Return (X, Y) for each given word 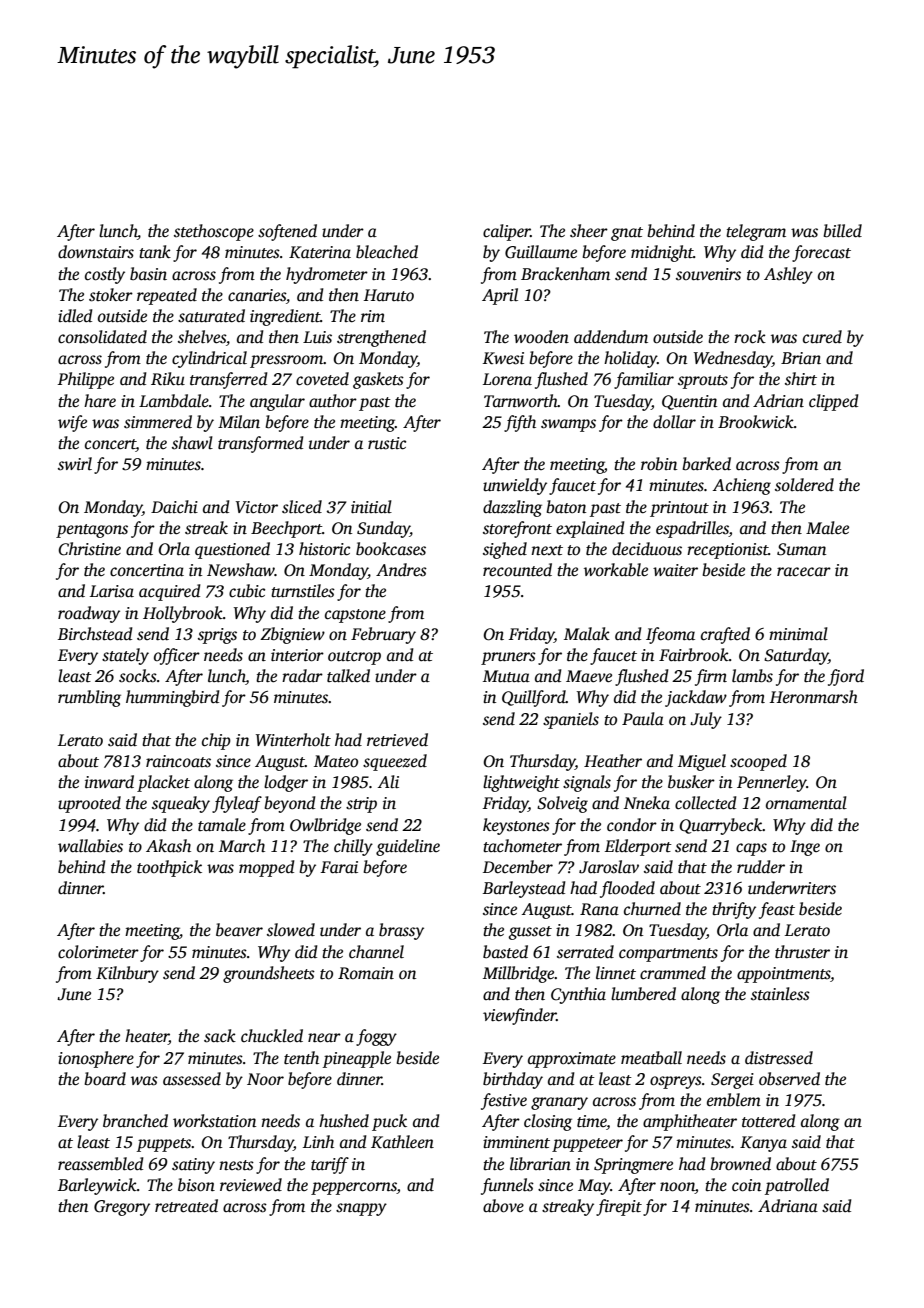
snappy (361, 1209)
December (518, 867)
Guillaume (541, 252)
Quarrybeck (721, 826)
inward (109, 781)
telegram (756, 232)
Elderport (638, 847)
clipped (833, 402)
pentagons (92, 531)
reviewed (251, 1185)
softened (287, 232)
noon (677, 1187)
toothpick (169, 868)
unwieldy (515, 486)
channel (376, 952)
